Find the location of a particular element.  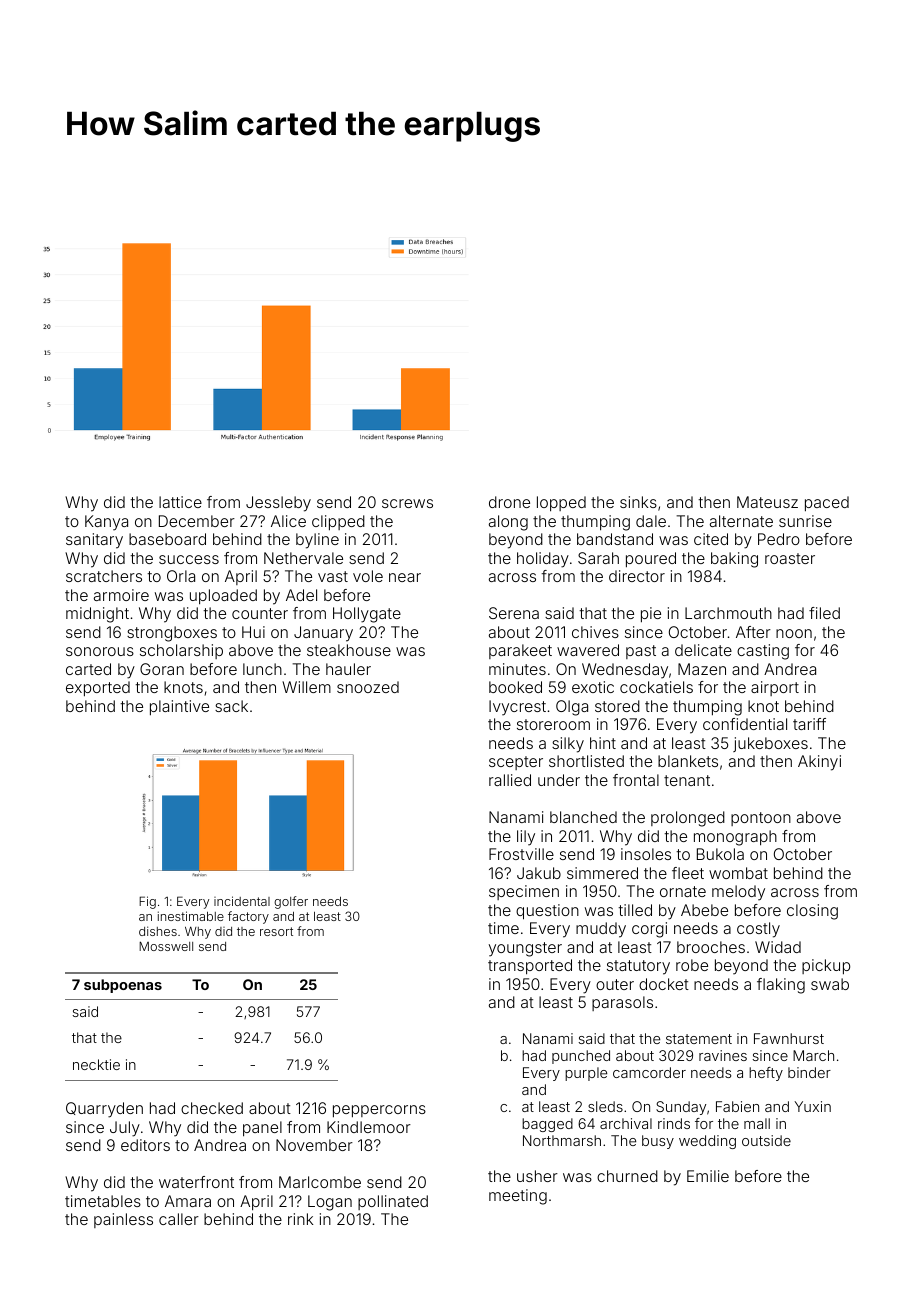

plaintive is located at coordinates (179, 707).
